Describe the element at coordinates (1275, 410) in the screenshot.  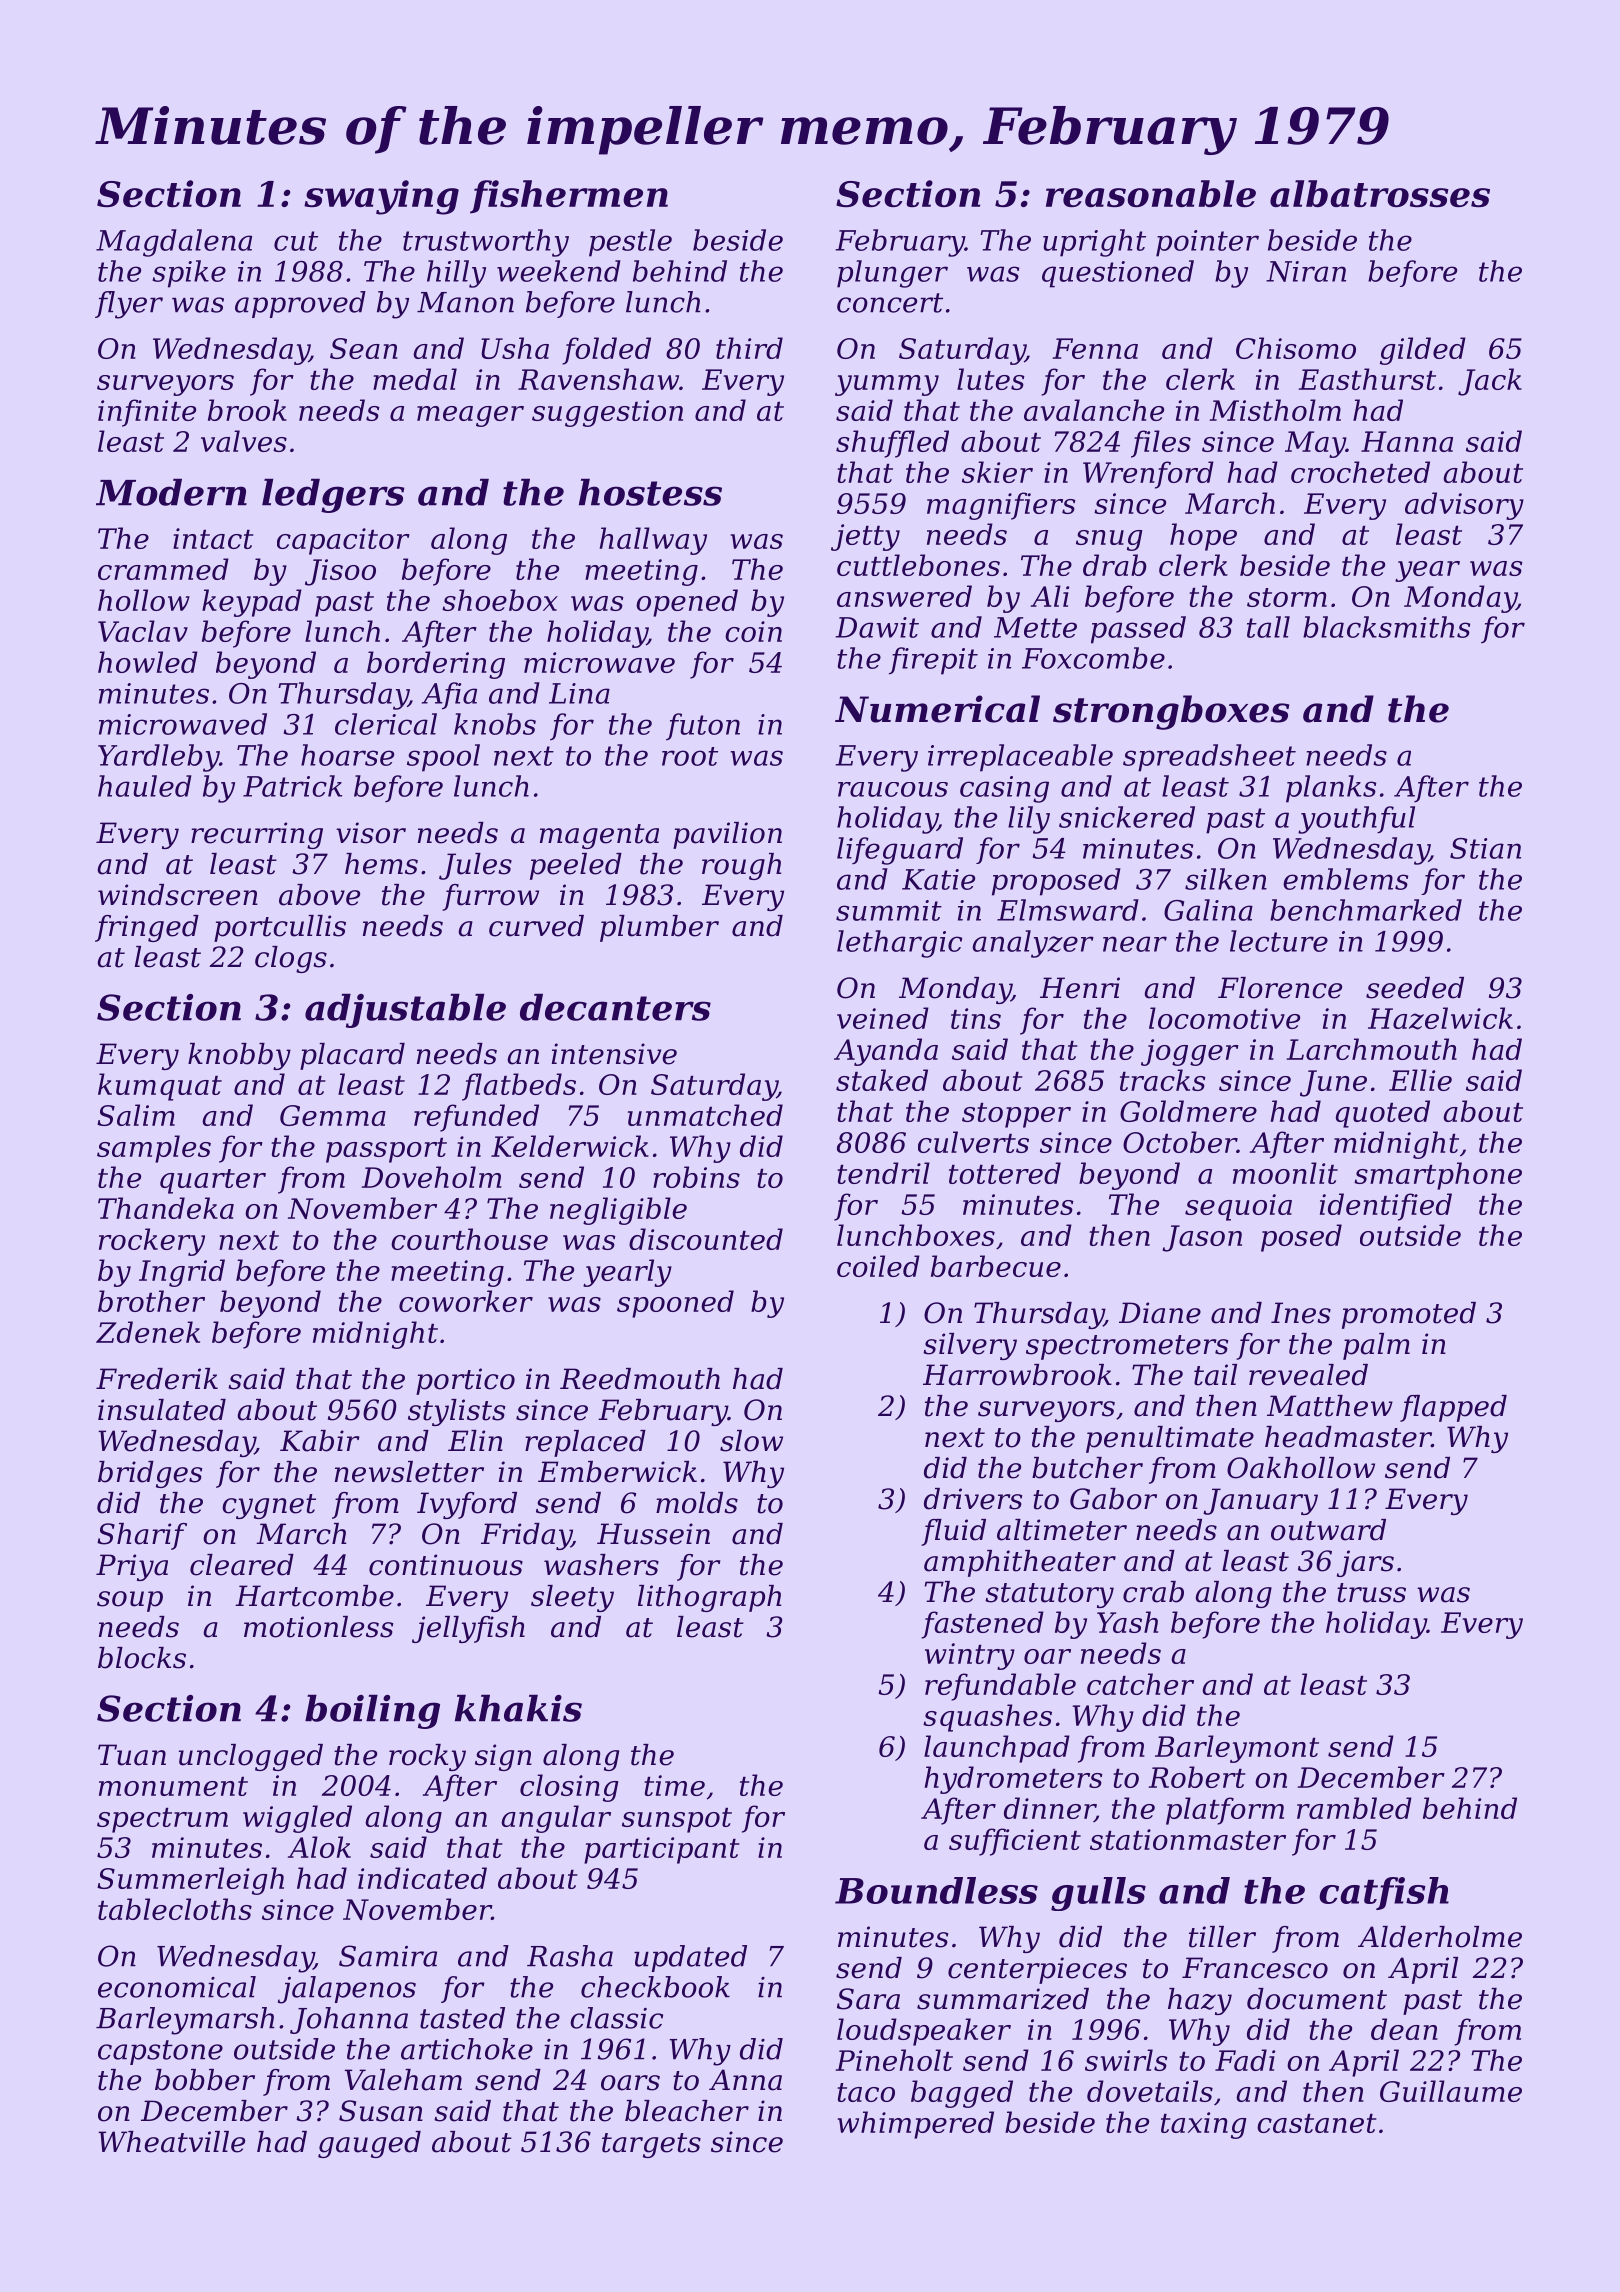
I see `Mistholm` at that location.
